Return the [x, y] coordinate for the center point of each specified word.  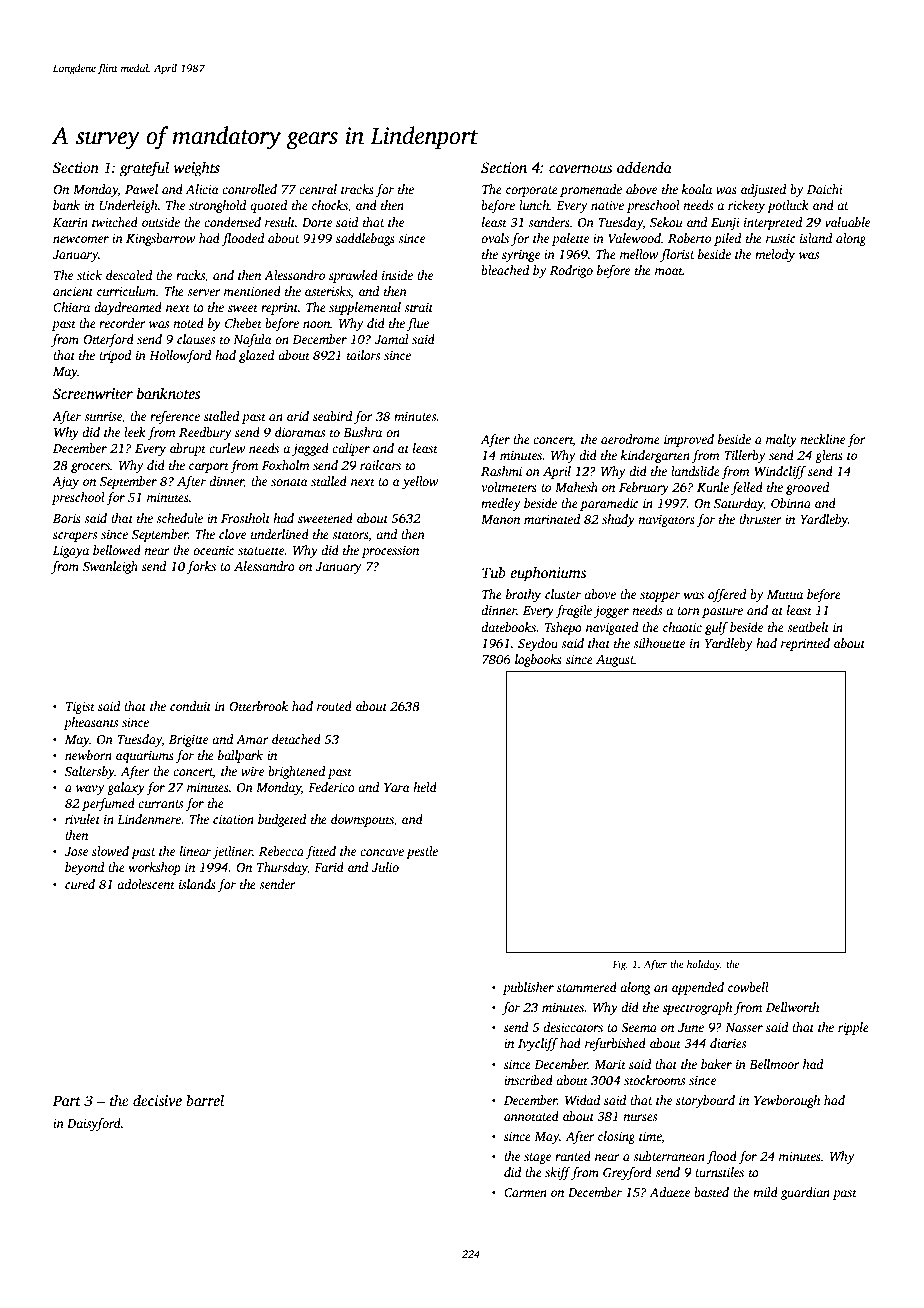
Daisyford [94, 1124]
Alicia [202, 189]
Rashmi [501, 471]
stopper [660, 596]
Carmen [525, 1192]
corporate [532, 191]
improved [689, 440]
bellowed [117, 550]
